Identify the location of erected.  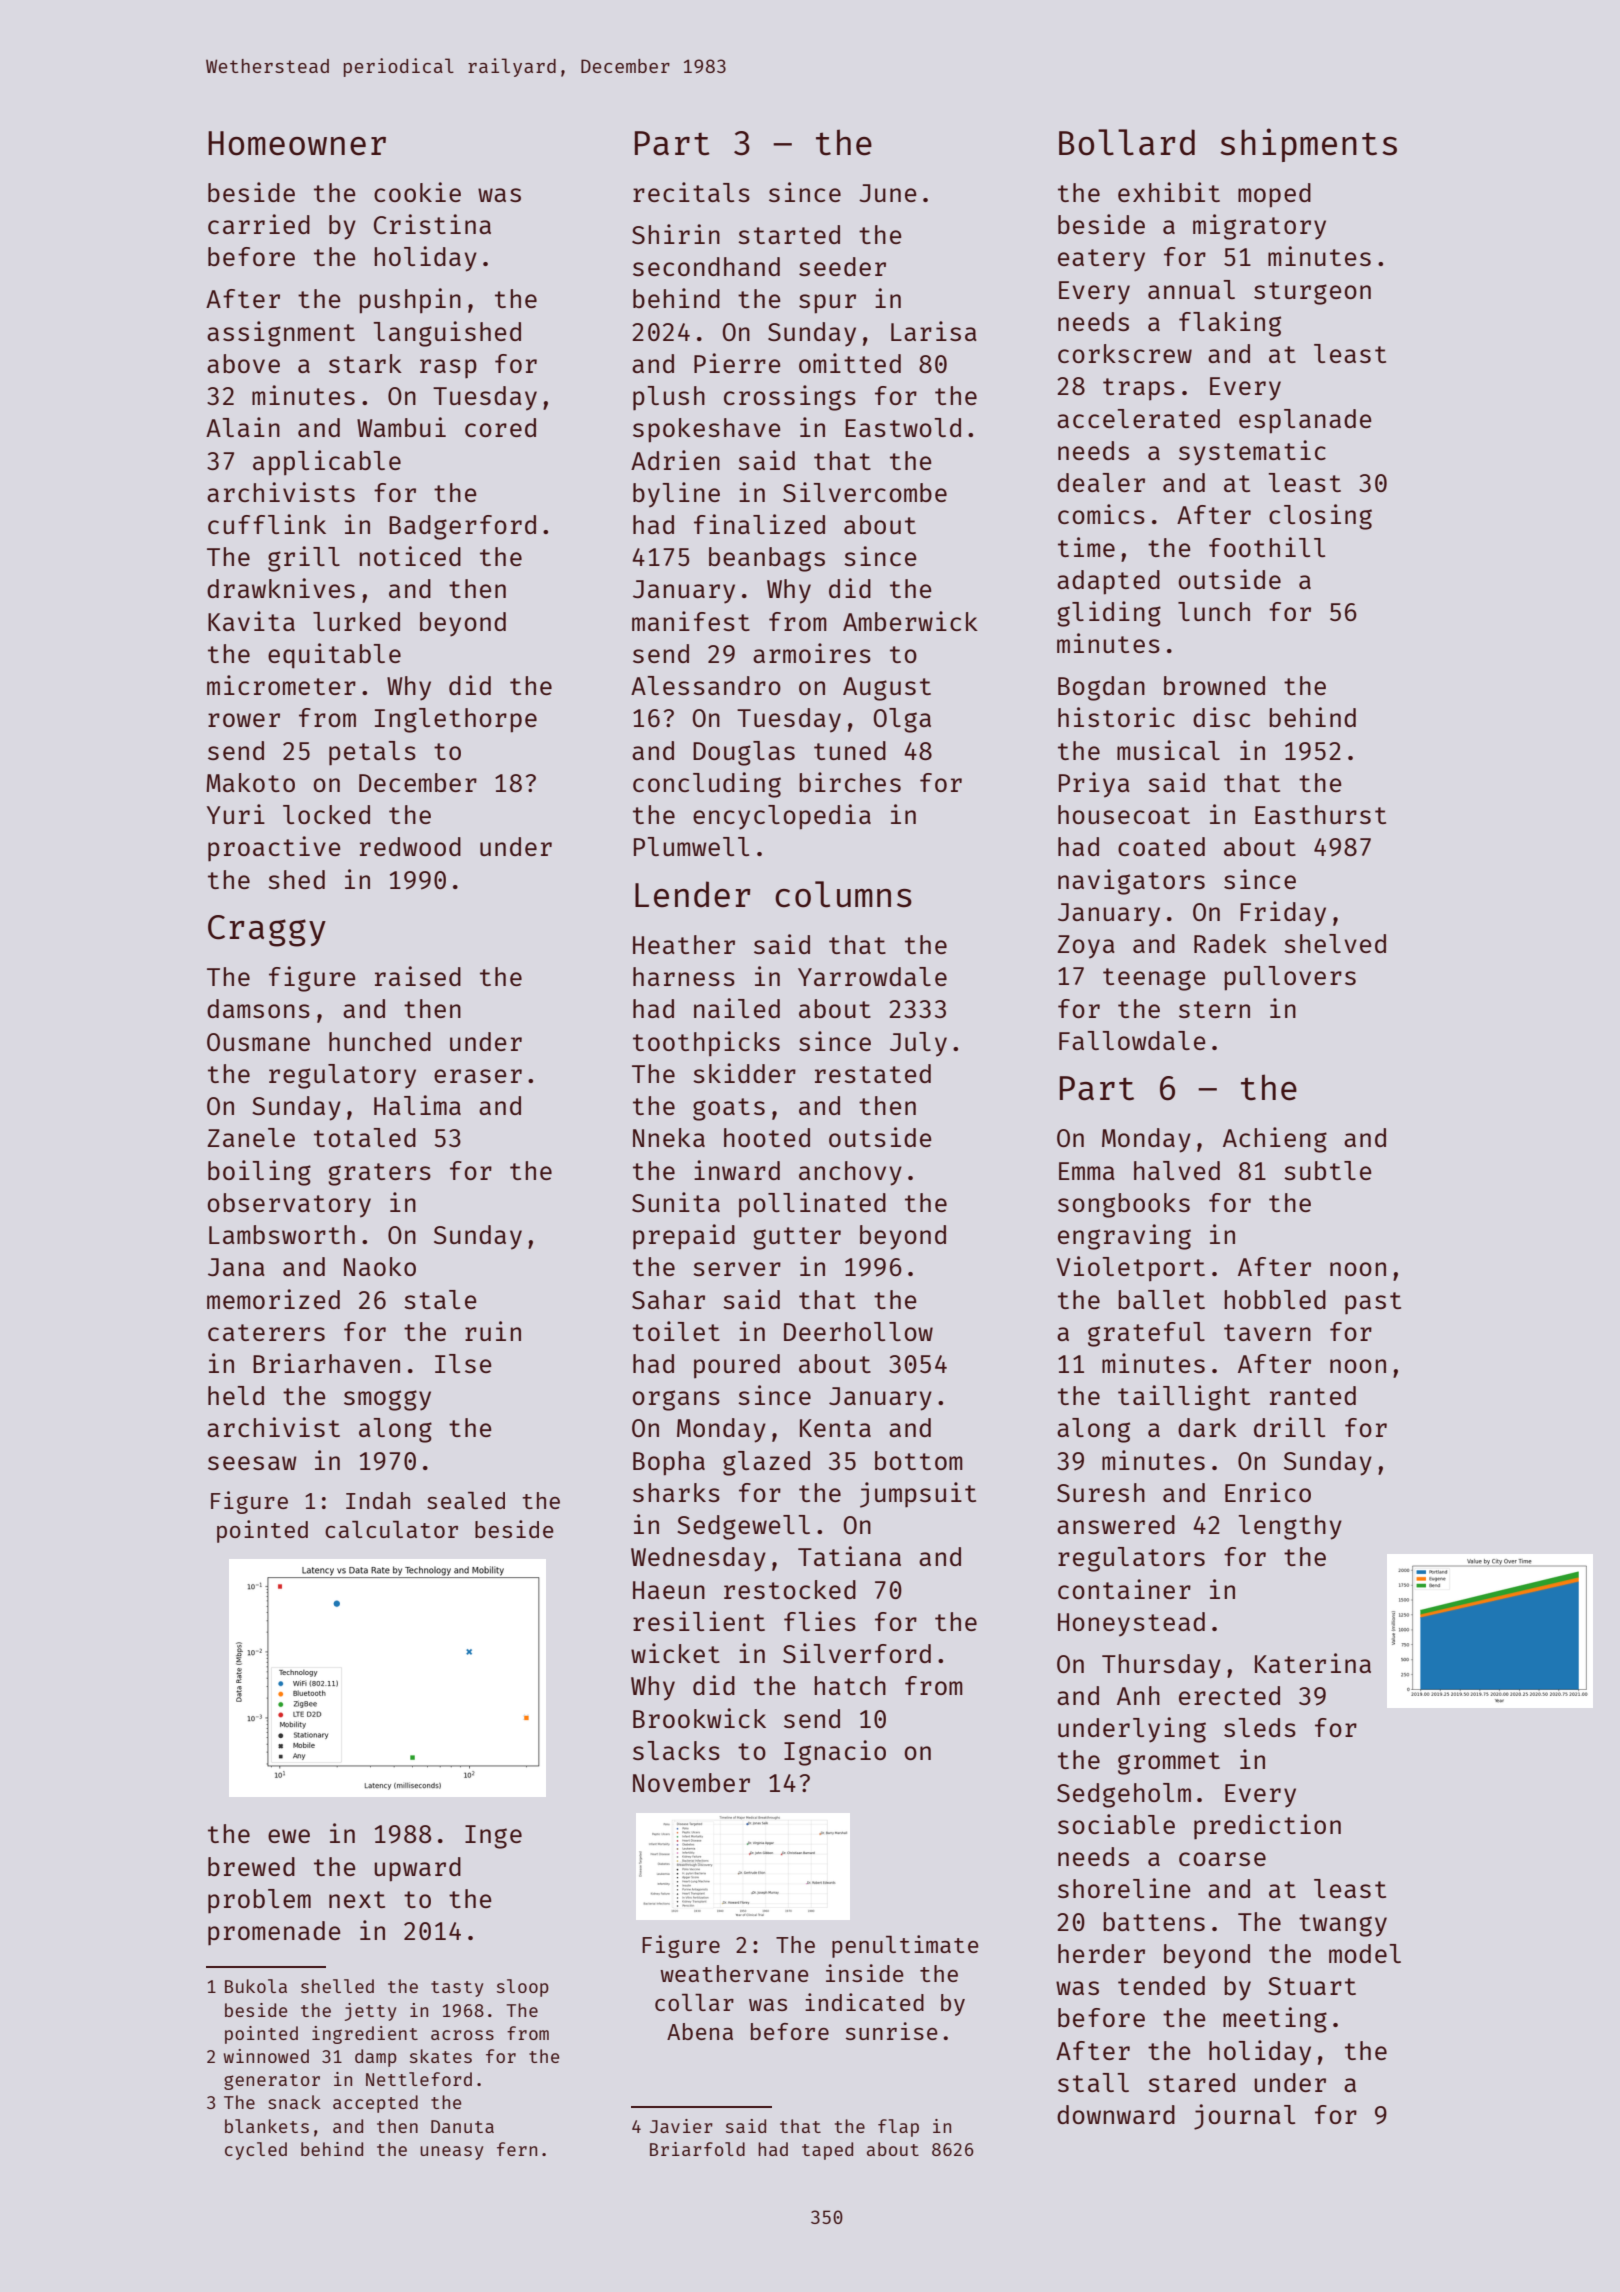
(1229, 1695).
